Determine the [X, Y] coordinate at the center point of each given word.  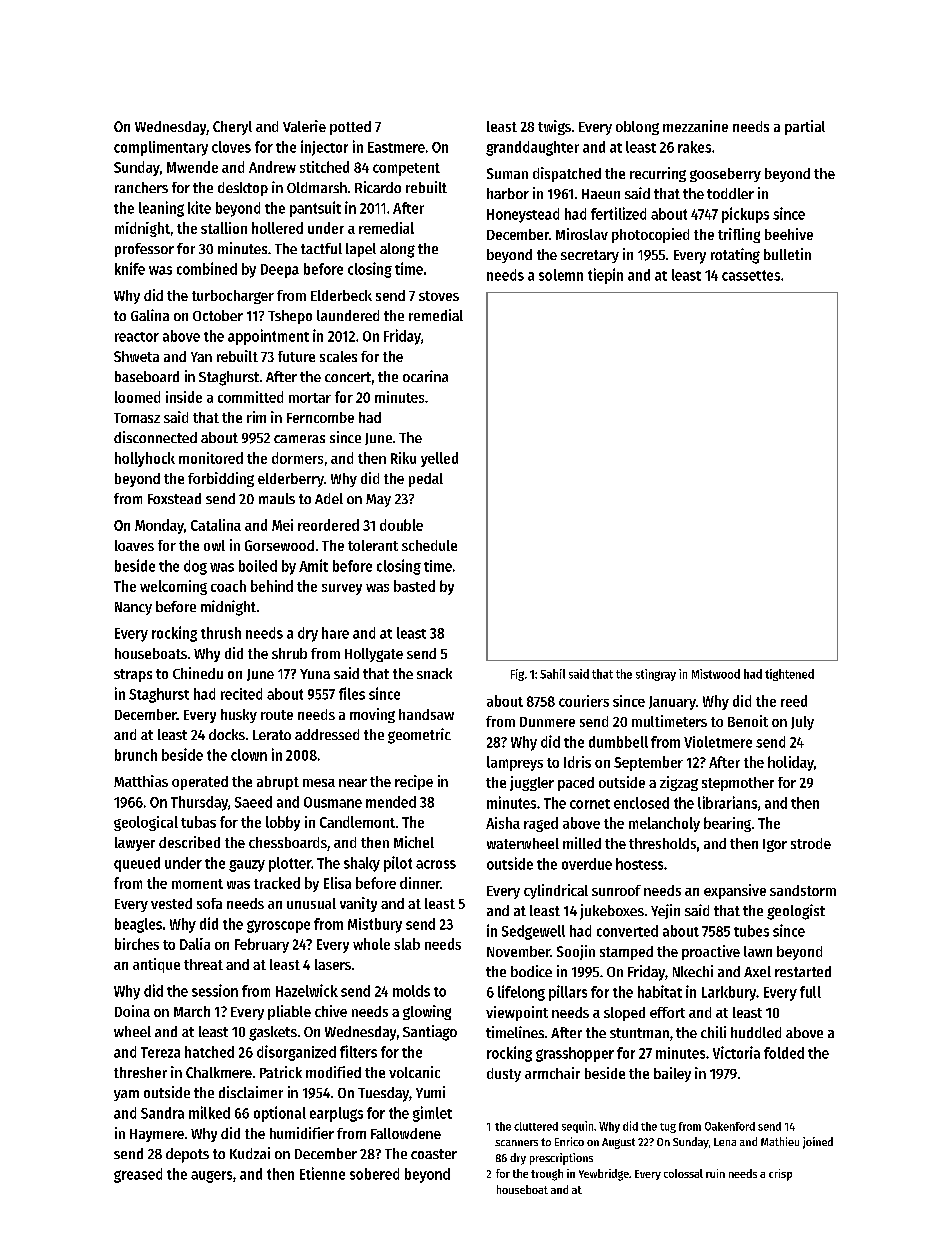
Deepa [280, 271]
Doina [132, 1011]
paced [576, 784]
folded [784, 1053]
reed [794, 701]
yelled [439, 459]
